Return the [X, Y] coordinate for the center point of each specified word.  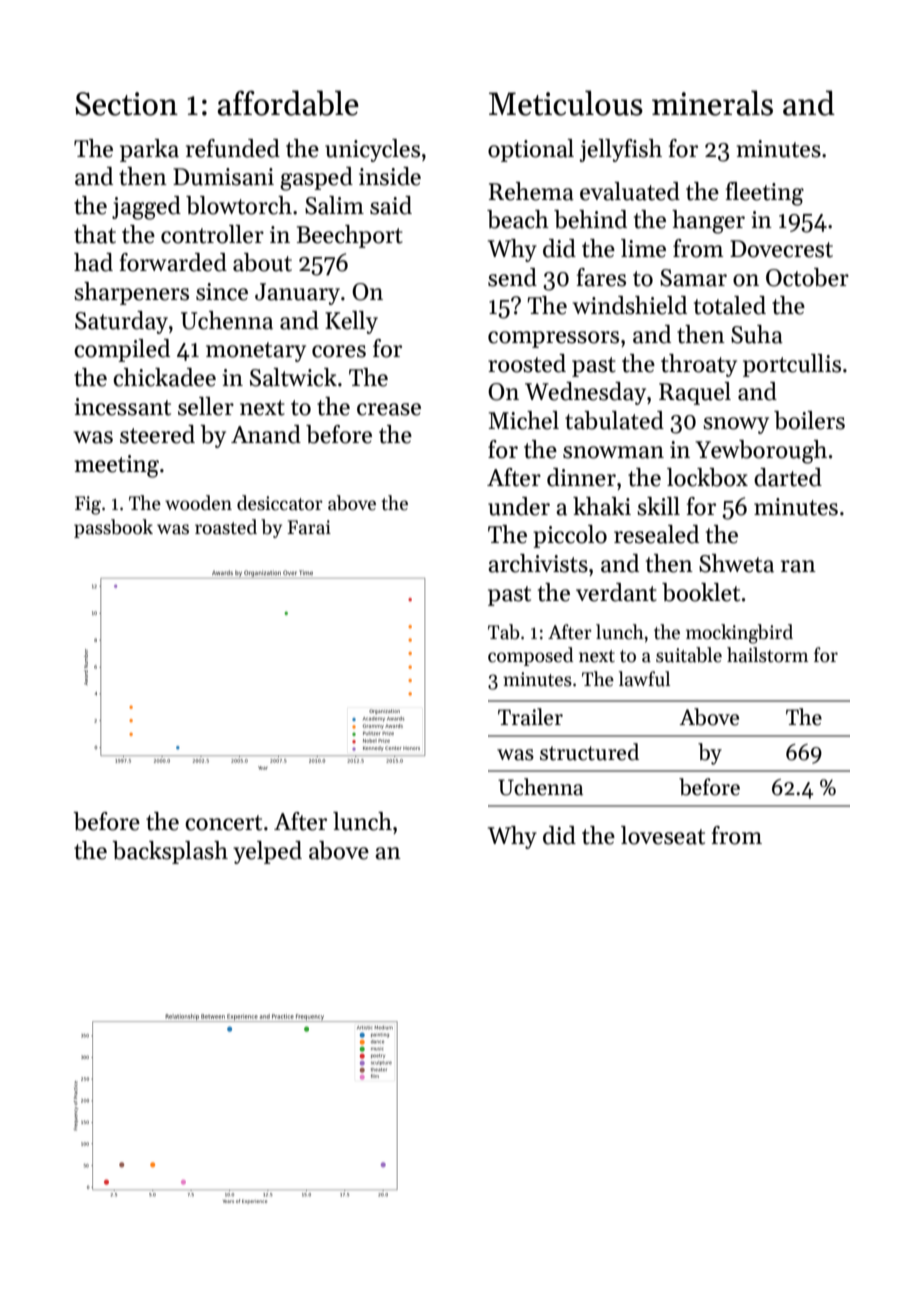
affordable [288, 103]
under [519, 506]
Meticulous [566, 103]
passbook [113, 528]
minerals [712, 103]
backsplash [170, 852]
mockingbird [739, 634]
